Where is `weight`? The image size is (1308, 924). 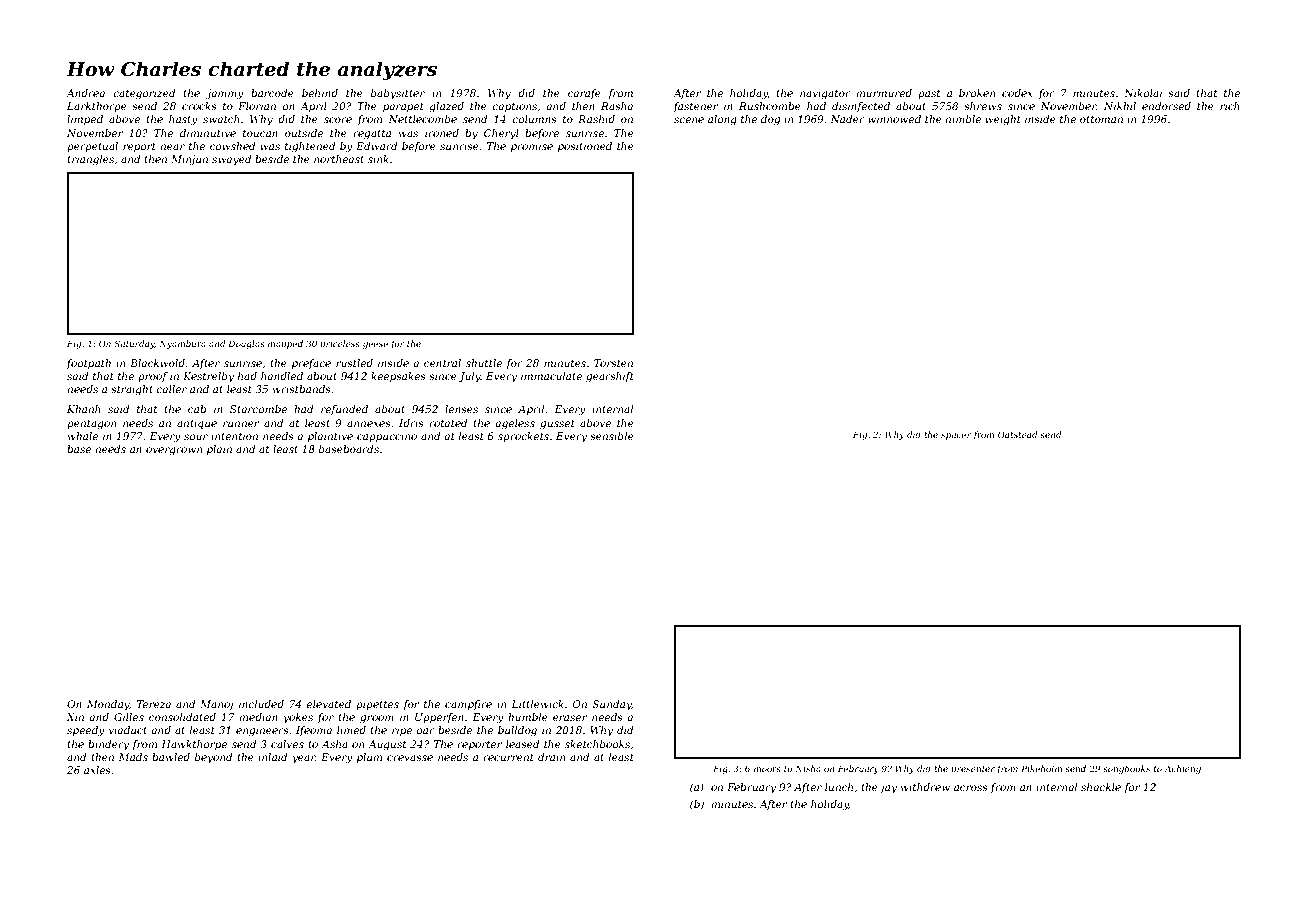 weight is located at coordinates (1003, 120).
